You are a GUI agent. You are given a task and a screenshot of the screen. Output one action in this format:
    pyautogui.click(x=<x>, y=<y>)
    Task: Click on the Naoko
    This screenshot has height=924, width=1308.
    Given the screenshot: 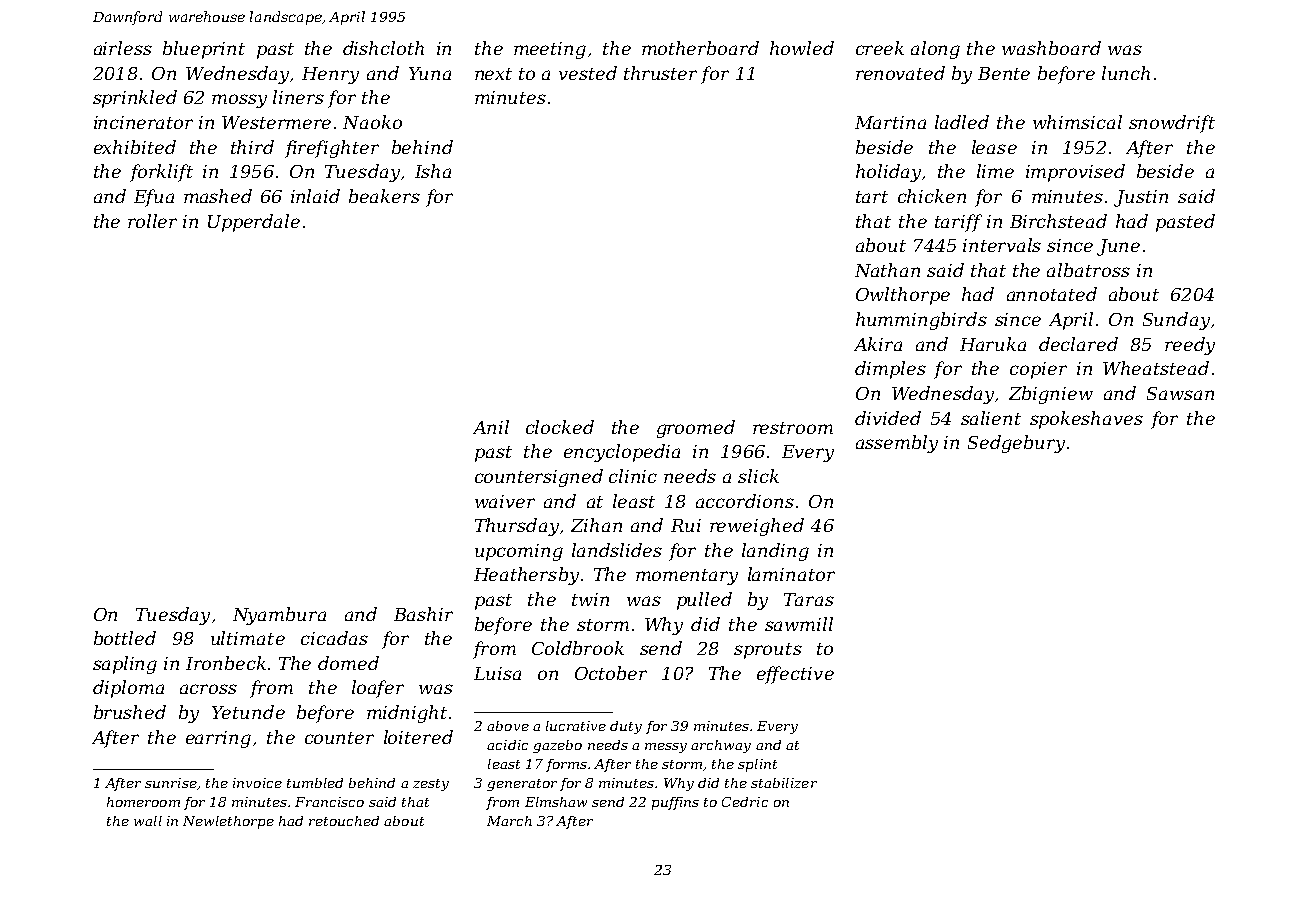 What is the action you would take?
    pyautogui.click(x=372, y=122)
